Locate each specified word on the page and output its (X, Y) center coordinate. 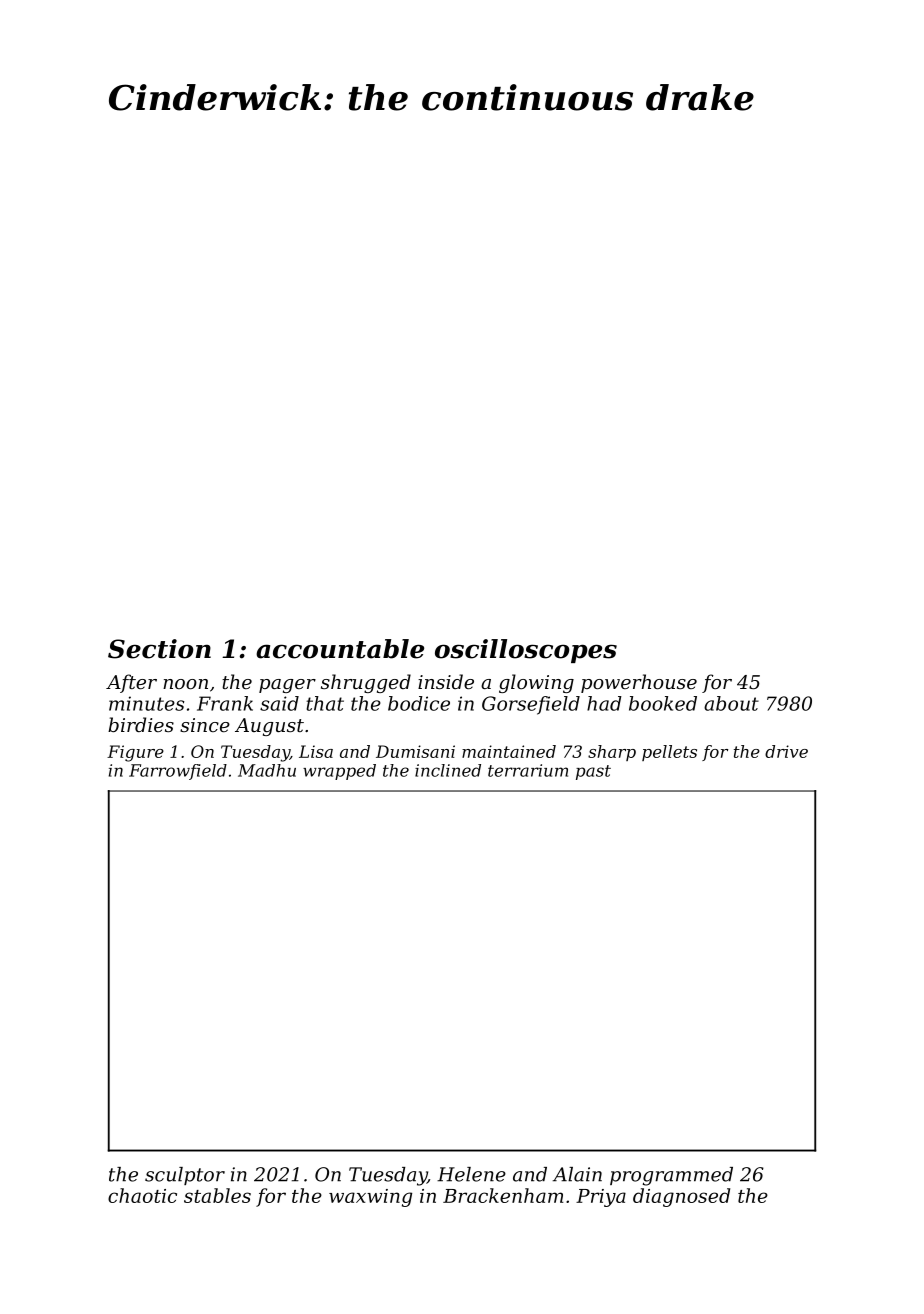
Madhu (267, 770)
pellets (669, 753)
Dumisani (415, 751)
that (325, 703)
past (593, 772)
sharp (612, 753)
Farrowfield (178, 772)
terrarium (528, 770)
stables (217, 1195)
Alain (577, 1174)
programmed (671, 1176)
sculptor (185, 1176)
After (131, 683)
